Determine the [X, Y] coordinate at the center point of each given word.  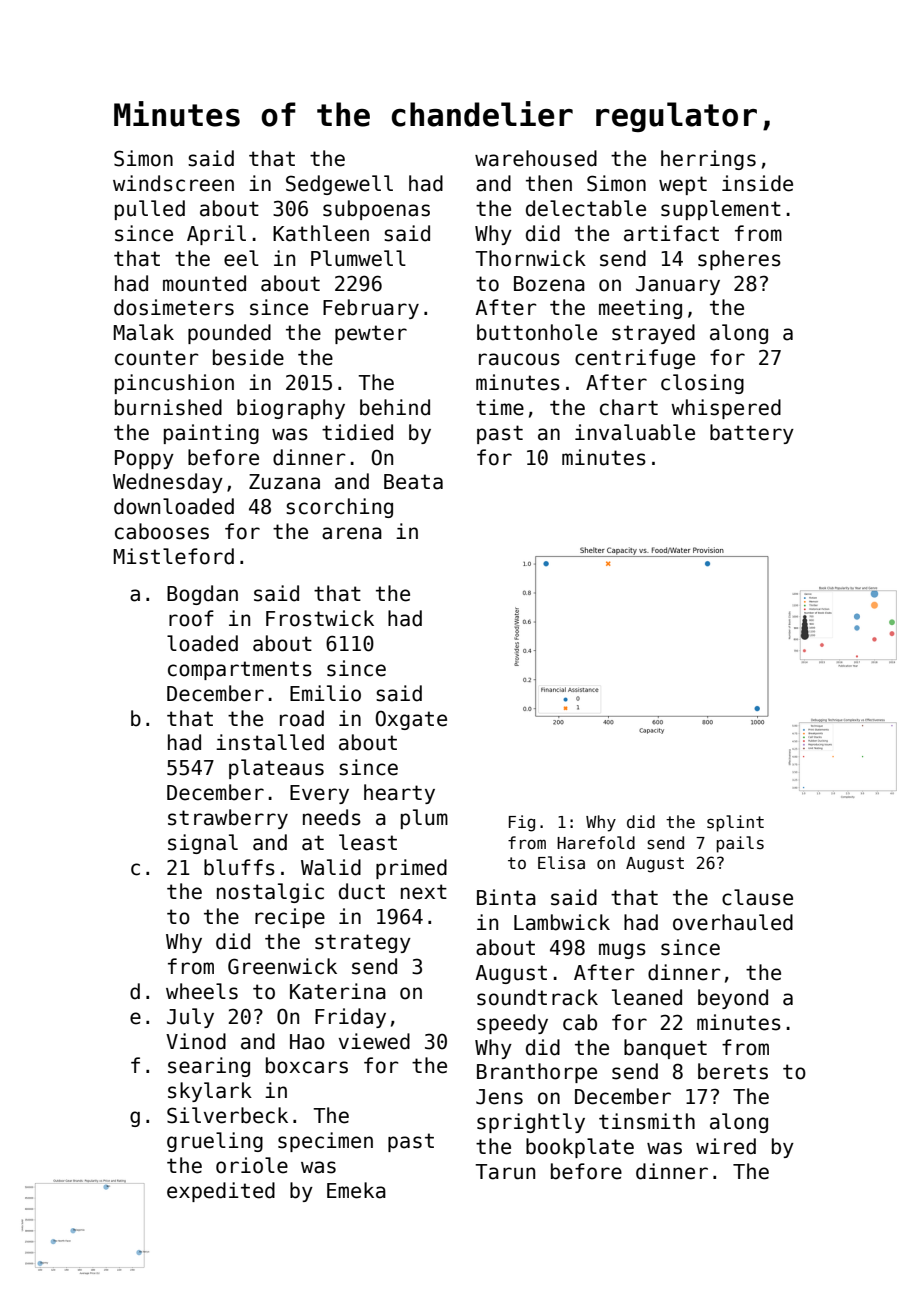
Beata [413, 482]
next [424, 892]
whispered [726, 409]
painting [211, 434]
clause [757, 897]
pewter [371, 334]
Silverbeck [227, 1115]
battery [752, 434]
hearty [399, 794]
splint [735, 823]
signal [203, 844]
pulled [150, 210]
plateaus [276, 769]
